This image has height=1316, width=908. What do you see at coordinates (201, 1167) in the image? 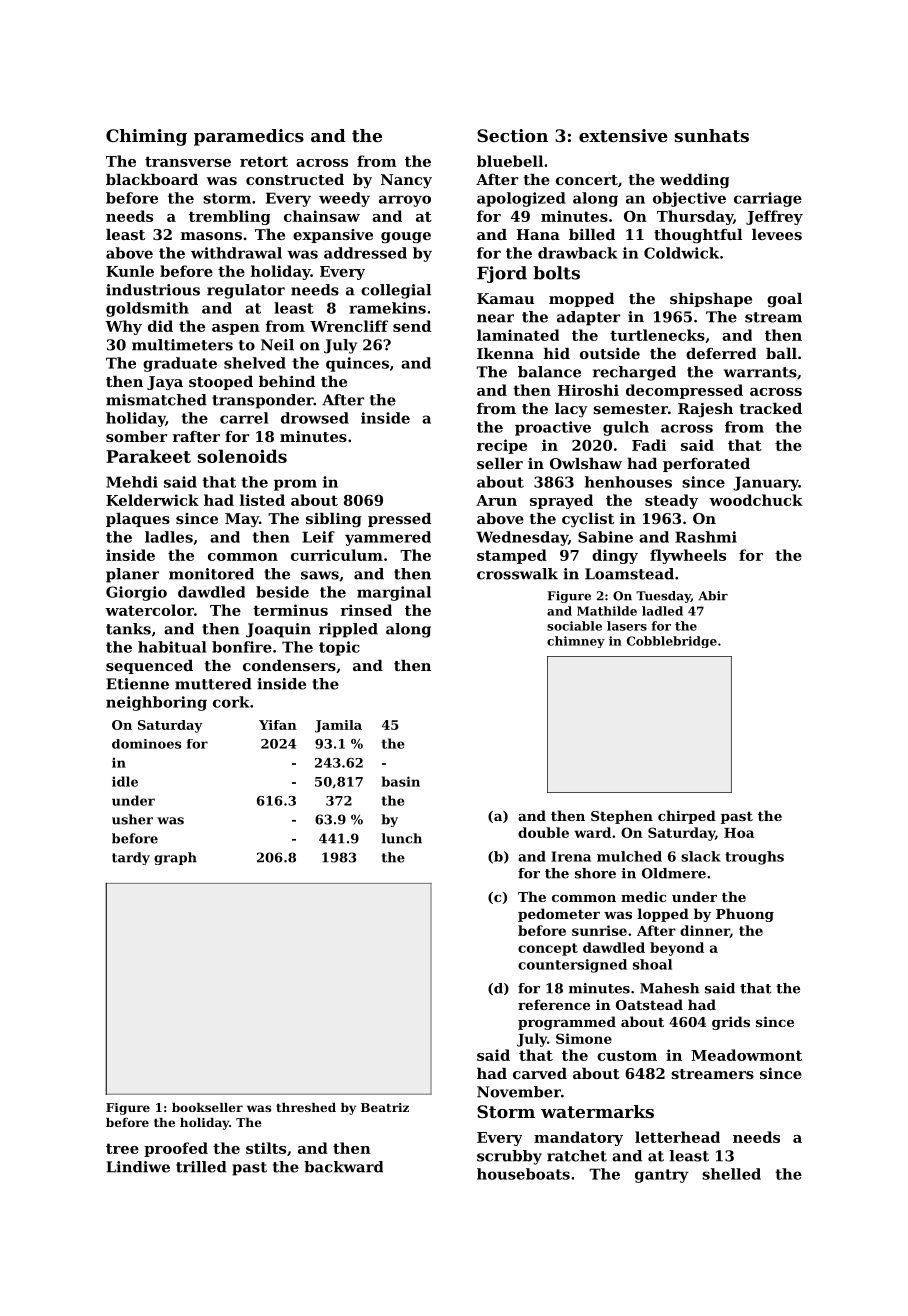
I see `trilled` at bounding box center [201, 1167].
